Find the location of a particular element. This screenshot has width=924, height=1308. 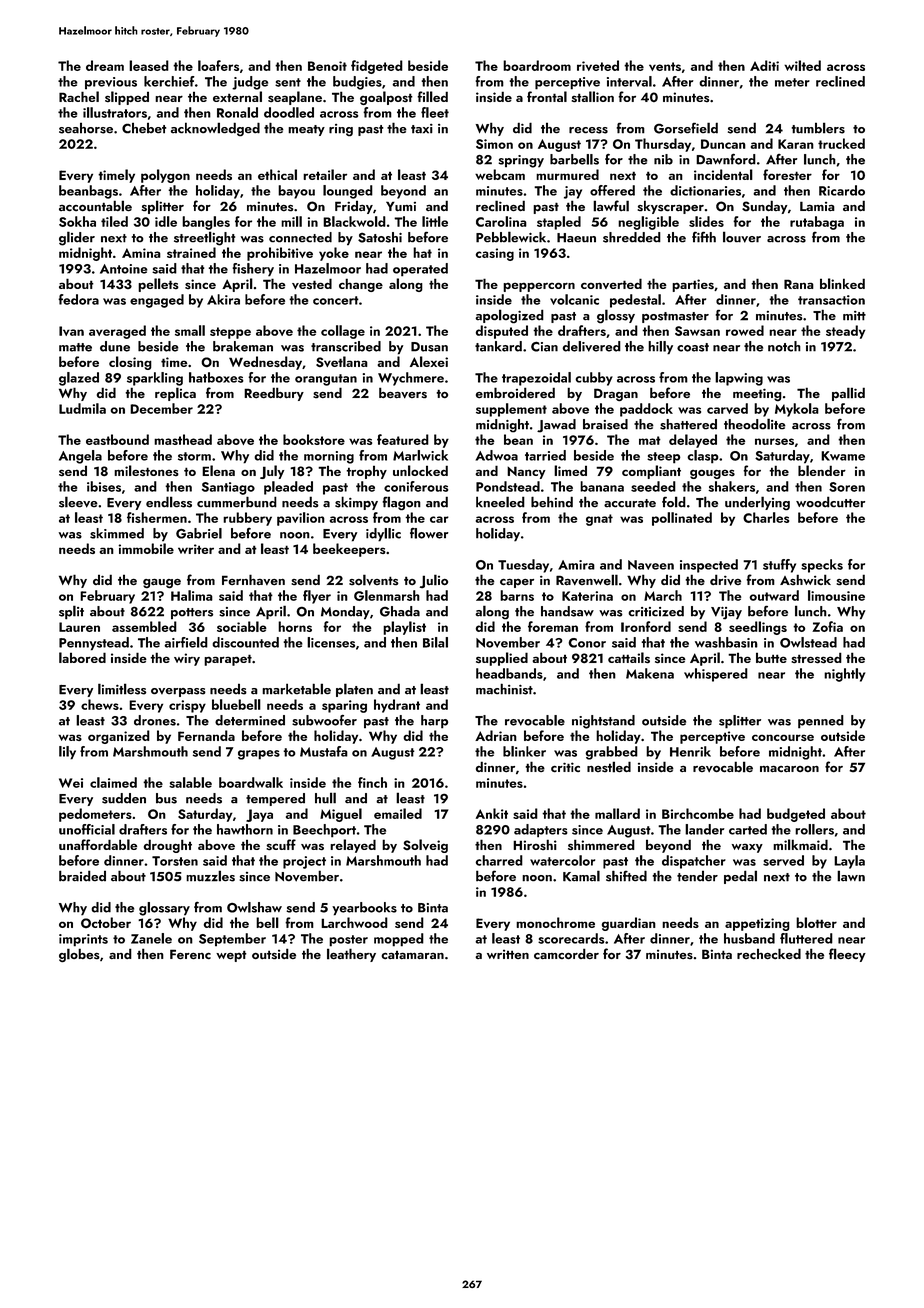

muzzles is located at coordinates (210, 876).
